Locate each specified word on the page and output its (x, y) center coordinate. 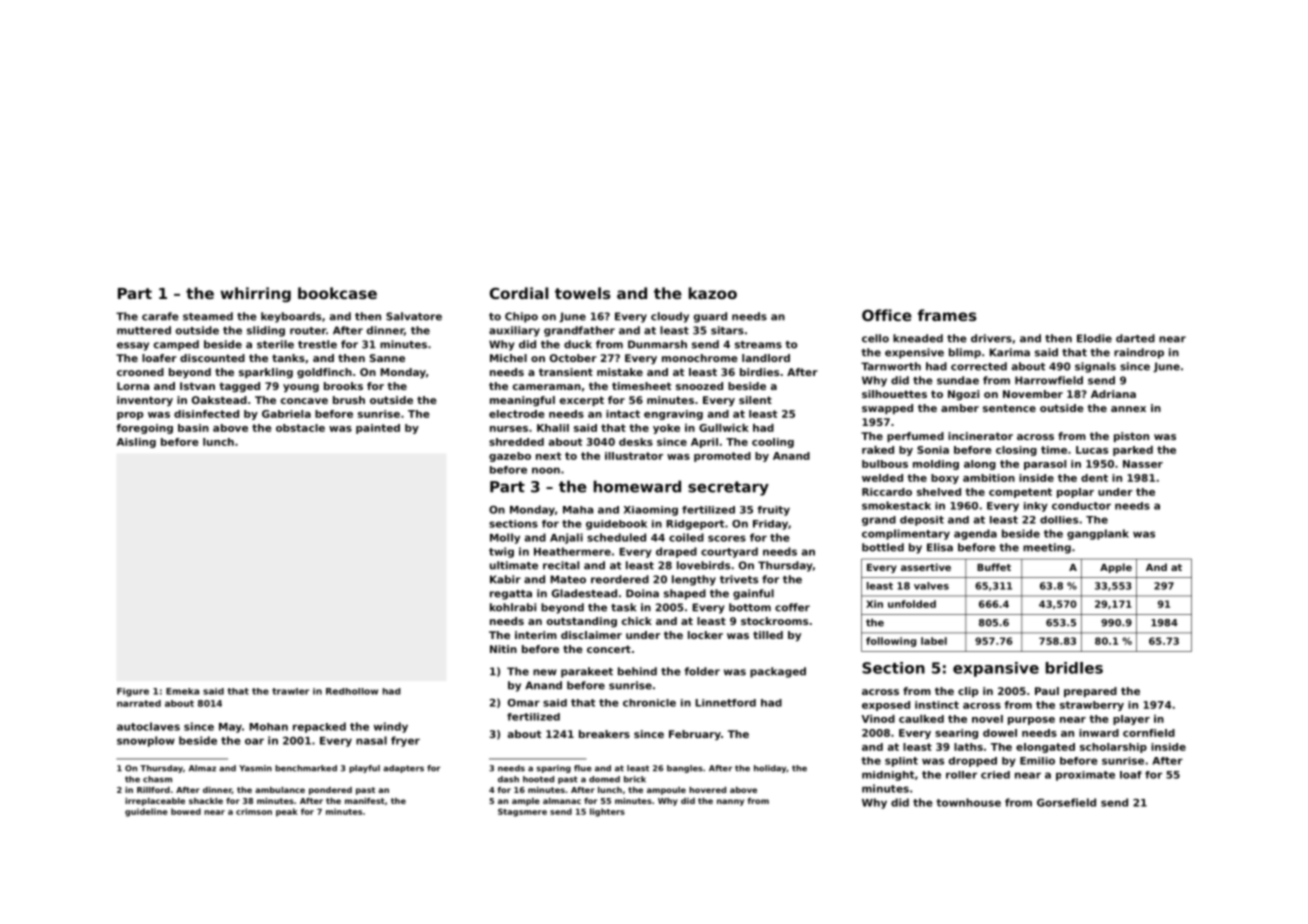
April (704, 443)
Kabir (505, 579)
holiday (770, 769)
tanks (288, 358)
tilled (768, 635)
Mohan (268, 727)
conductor (1081, 506)
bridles (1074, 668)
